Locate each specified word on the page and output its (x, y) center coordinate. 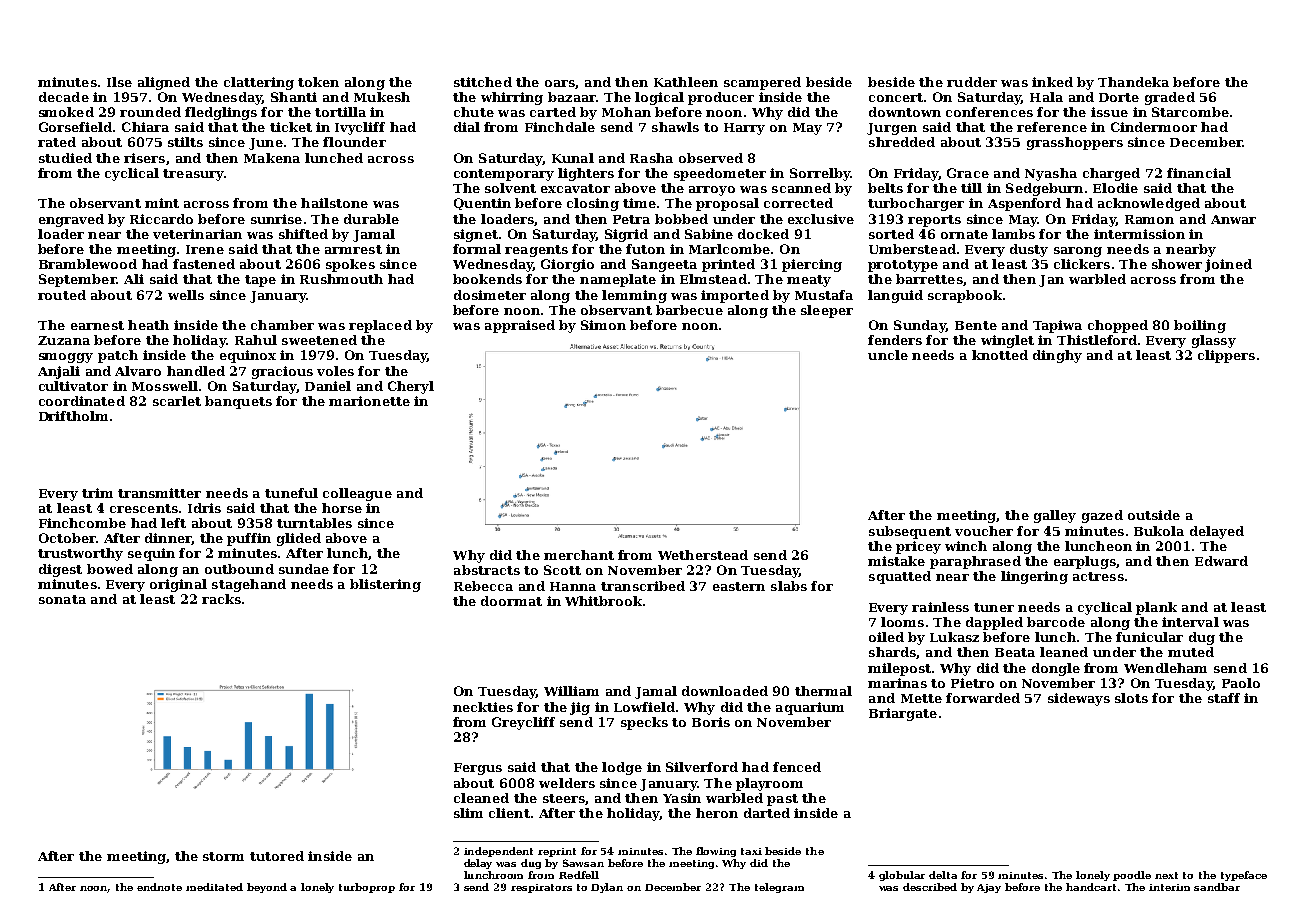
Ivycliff (360, 128)
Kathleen (686, 82)
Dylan (607, 888)
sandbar (1217, 887)
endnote (159, 887)
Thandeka (1133, 82)
